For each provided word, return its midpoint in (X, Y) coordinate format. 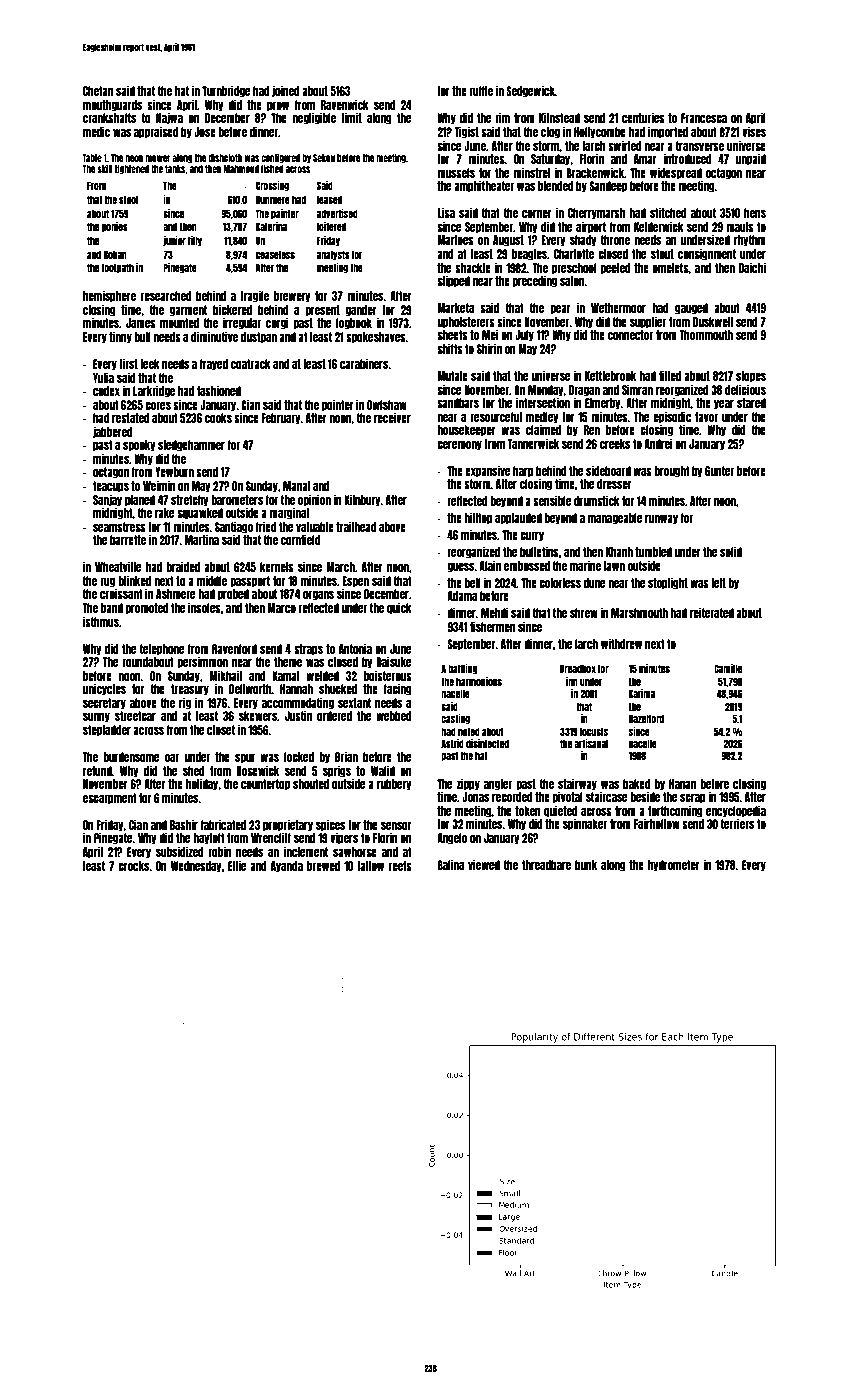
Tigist (466, 132)
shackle (473, 268)
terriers (737, 823)
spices (330, 825)
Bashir (184, 824)
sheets (452, 335)
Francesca (704, 118)
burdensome (131, 757)
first (128, 363)
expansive (487, 471)
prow (278, 107)
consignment (707, 254)
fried (266, 526)
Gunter (719, 471)
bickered (232, 309)
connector (630, 335)
